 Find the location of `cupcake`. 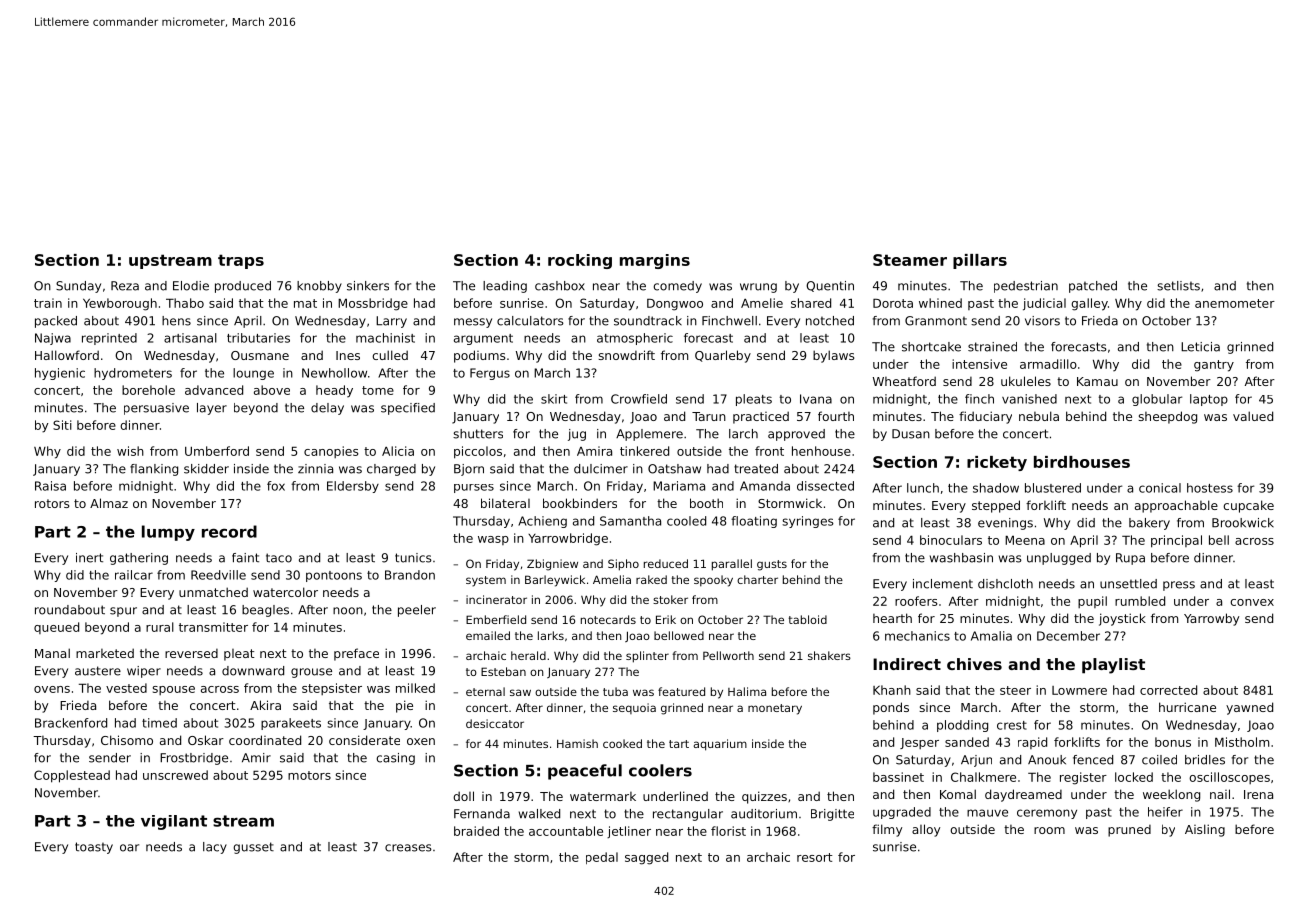

cupcake is located at coordinates (1248, 506).
